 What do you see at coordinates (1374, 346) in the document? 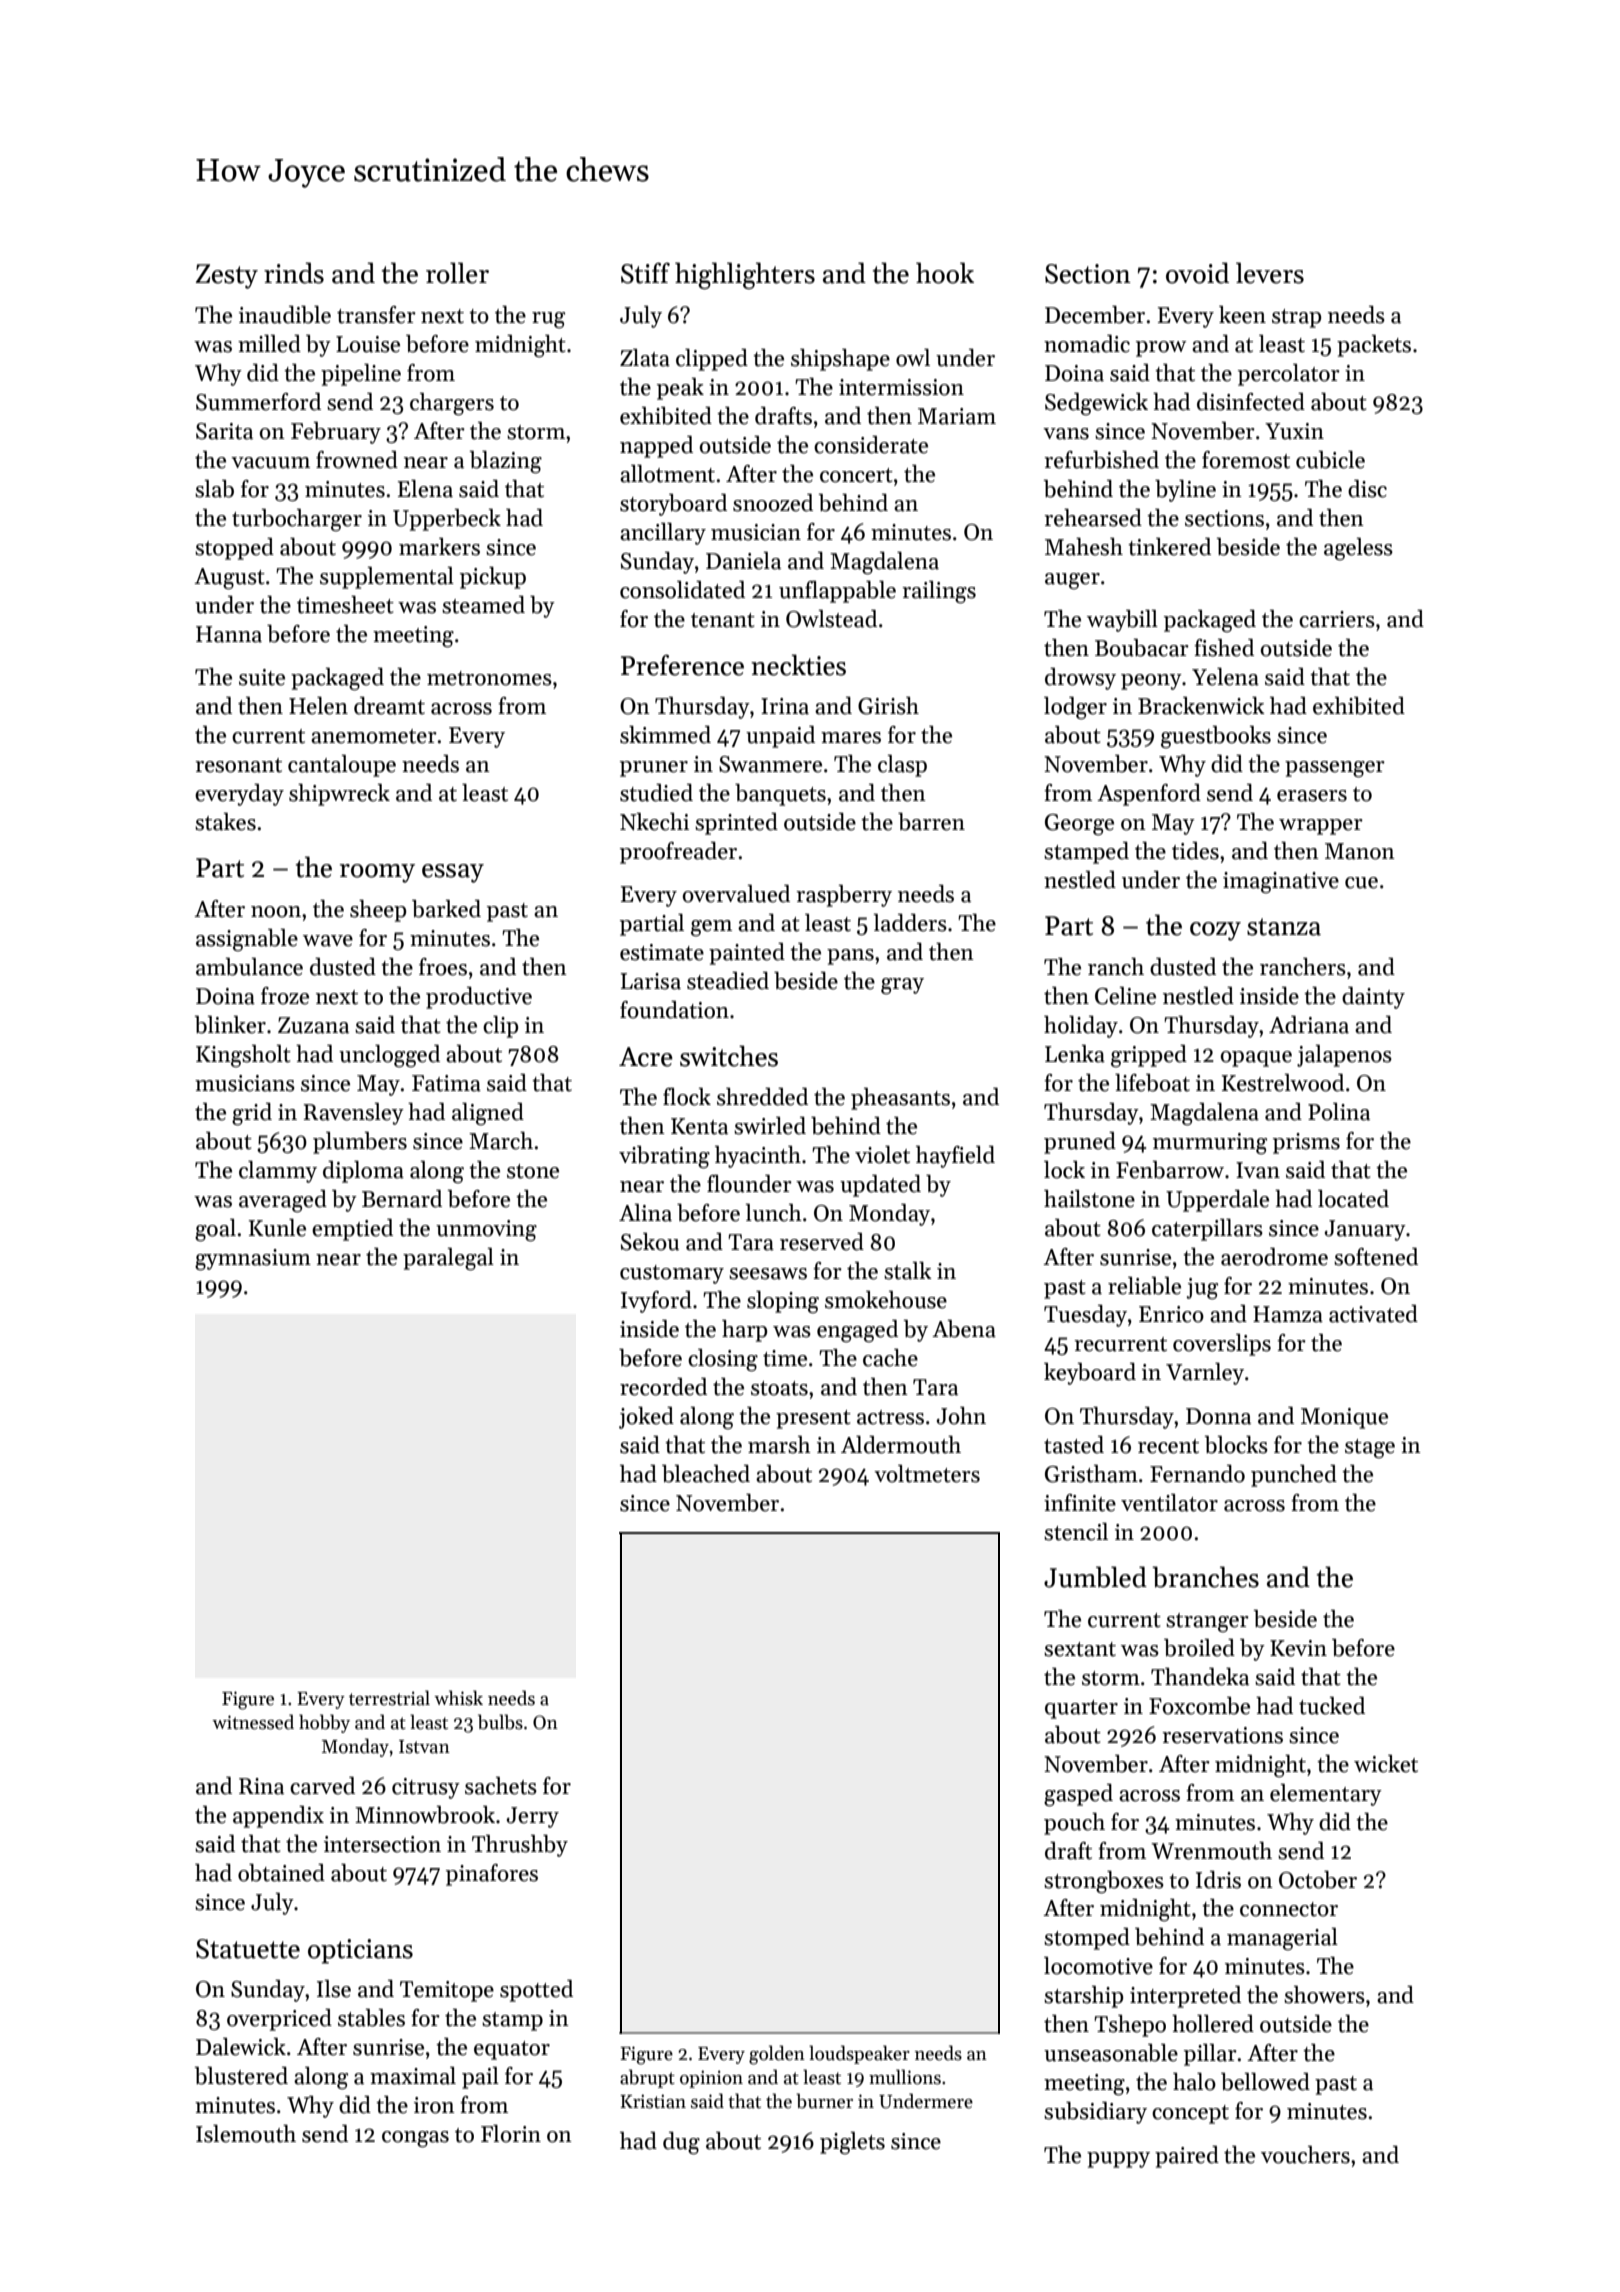
I see `packets` at bounding box center [1374, 346].
